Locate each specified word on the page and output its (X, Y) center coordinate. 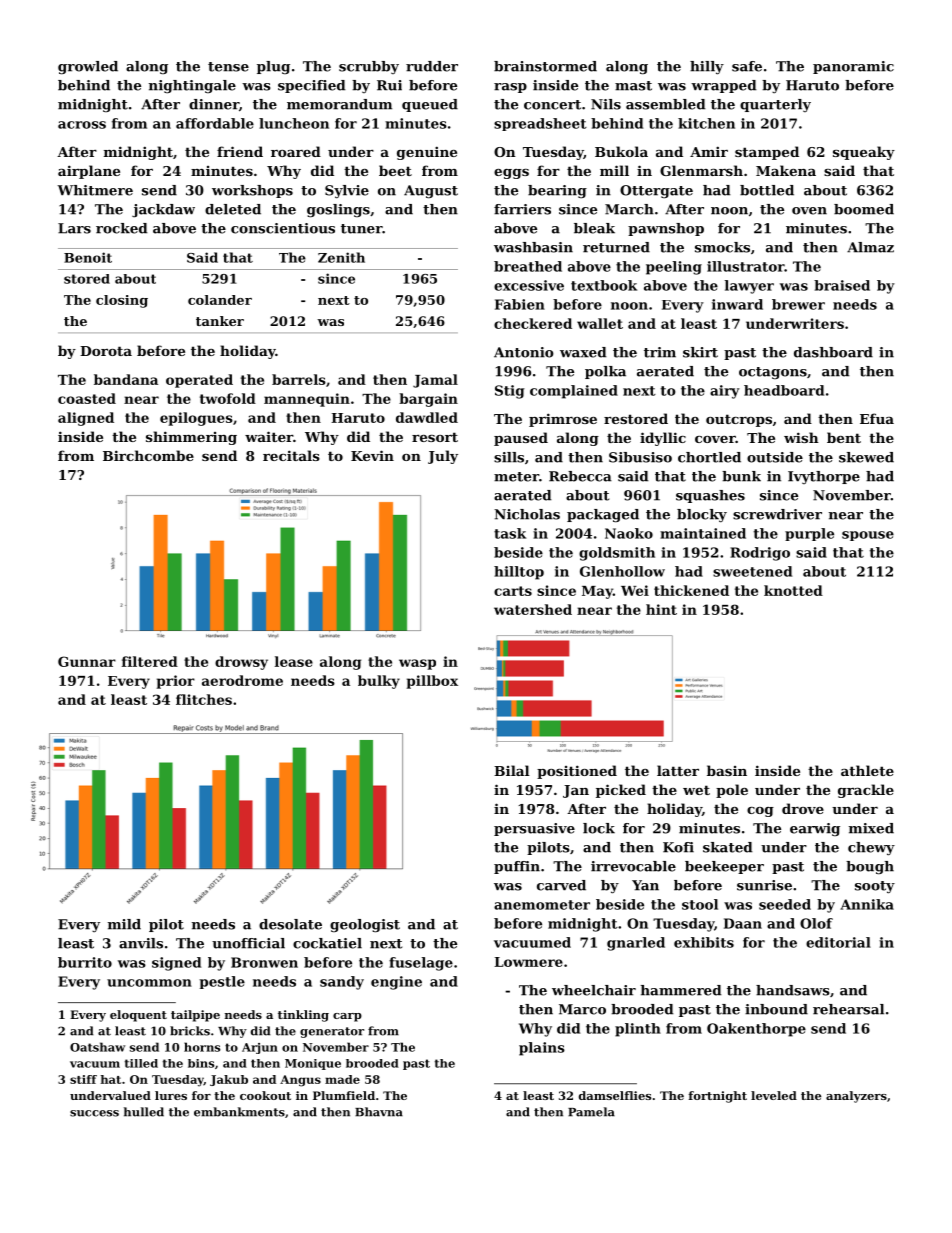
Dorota (106, 351)
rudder (432, 66)
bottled (767, 190)
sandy (342, 983)
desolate (290, 924)
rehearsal (848, 1009)
